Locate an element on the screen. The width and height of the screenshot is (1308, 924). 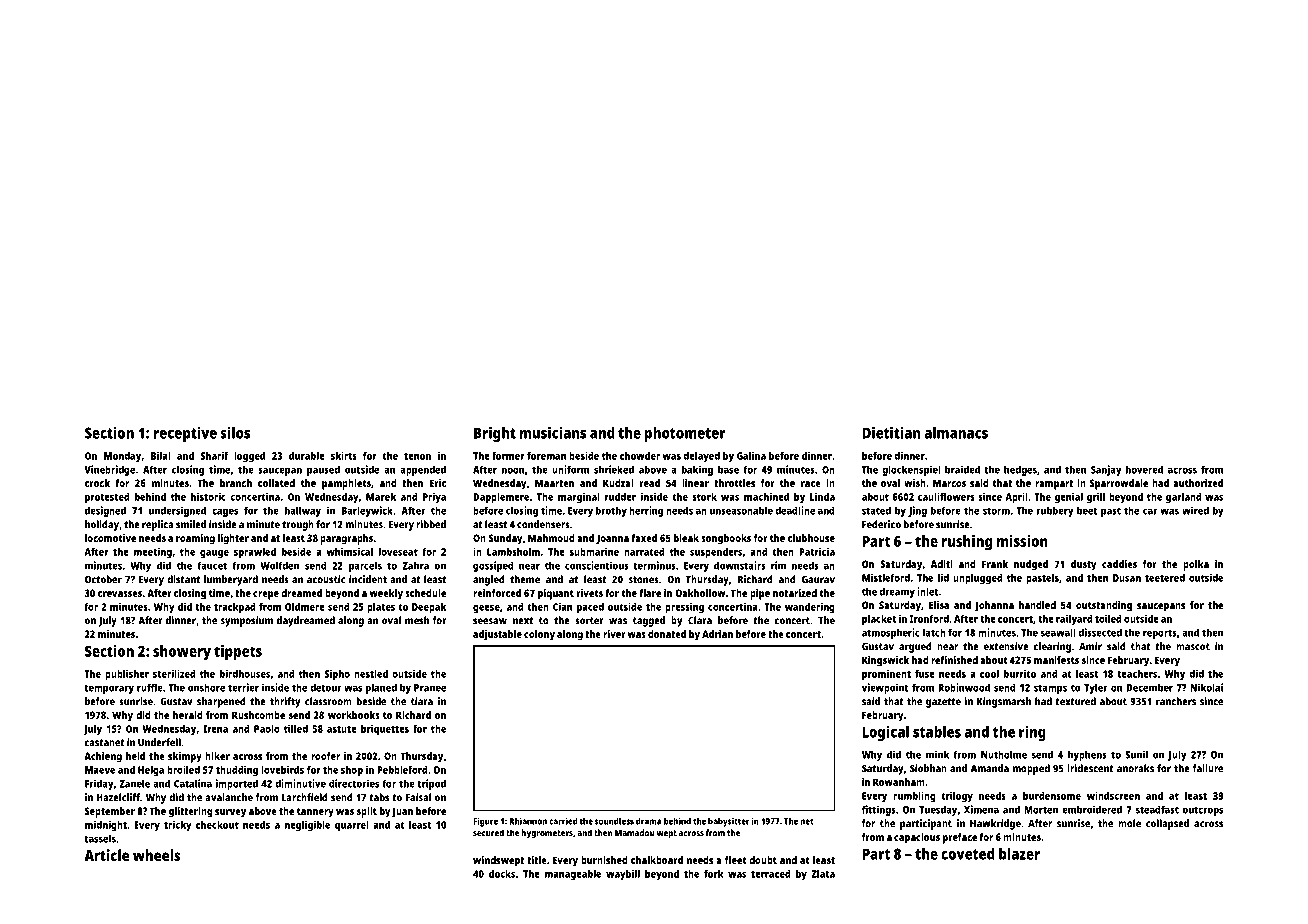
Sunil is located at coordinates (1136, 754).
